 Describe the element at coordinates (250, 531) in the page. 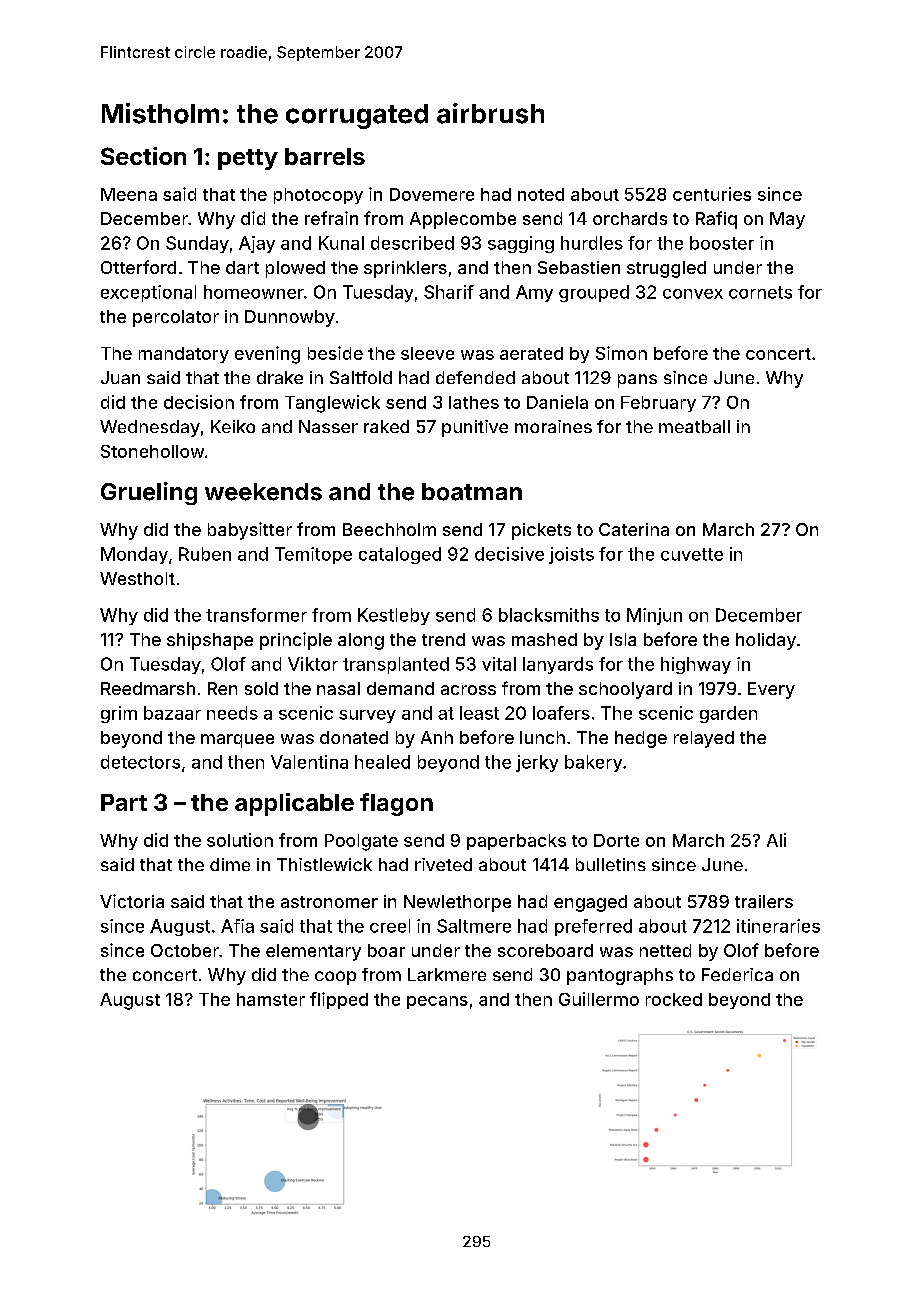

I see `babysitter` at that location.
